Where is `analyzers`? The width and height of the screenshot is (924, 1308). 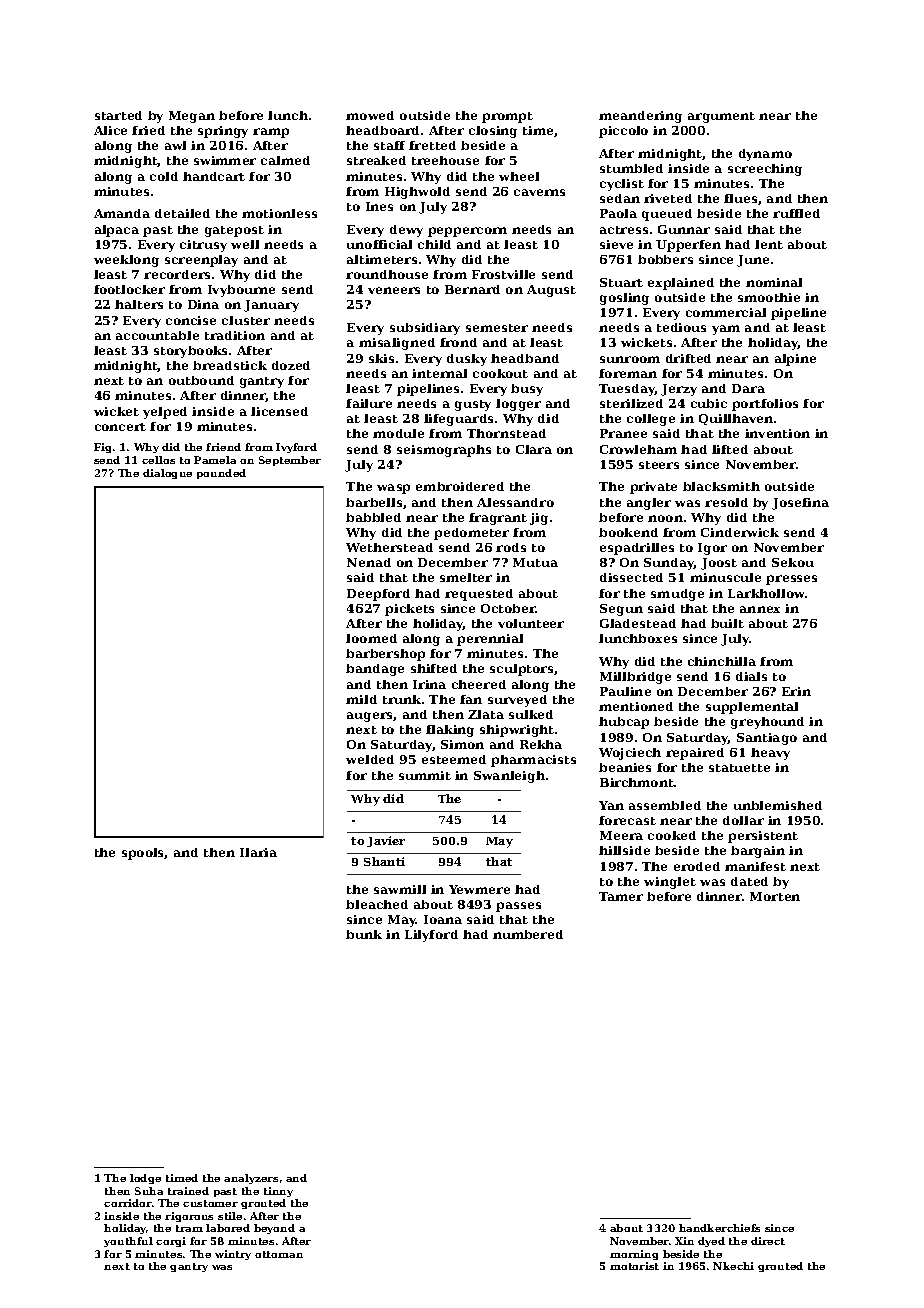
analyzers is located at coordinates (251, 1179).
